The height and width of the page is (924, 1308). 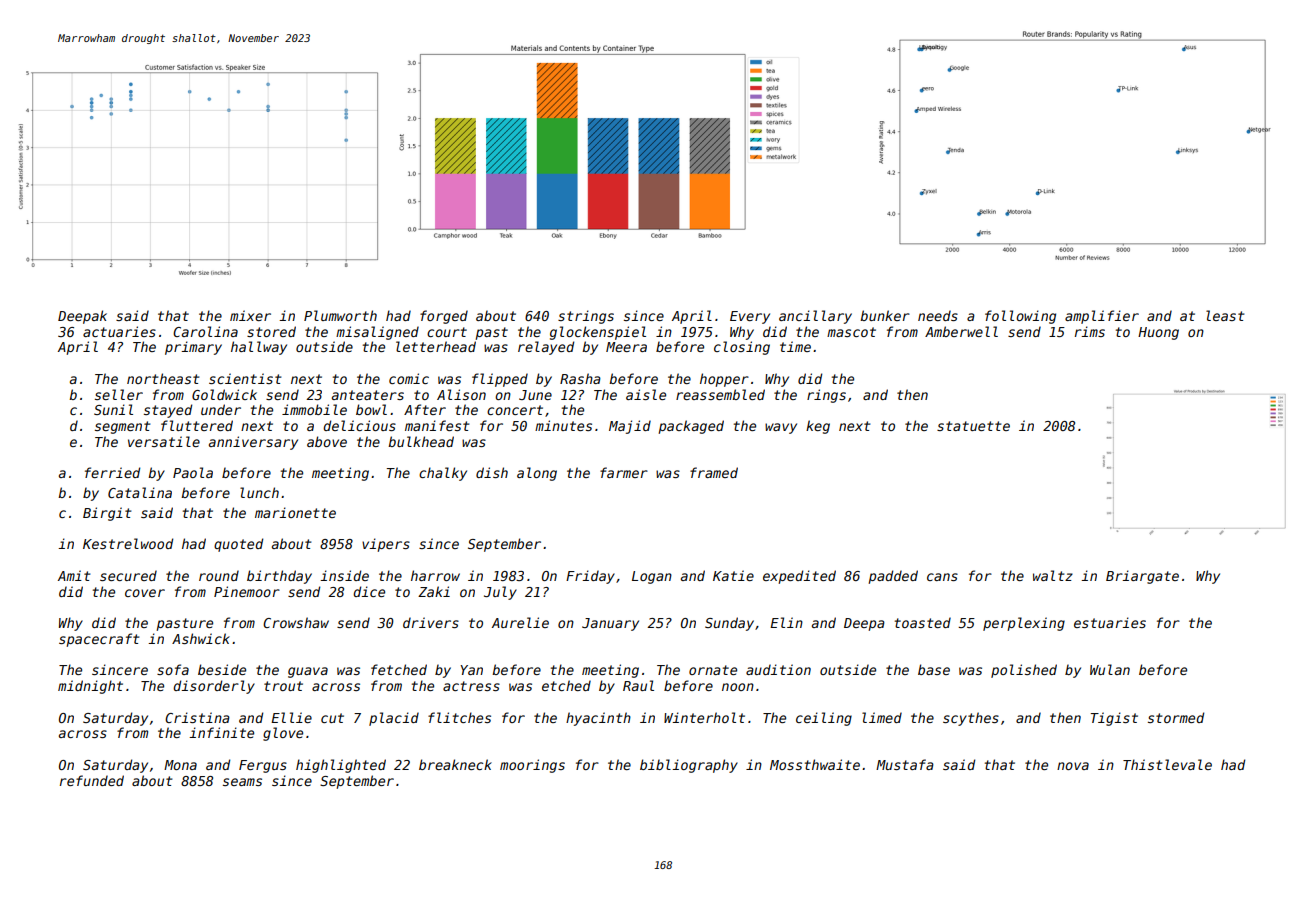 I want to click on statuette, so click(x=973, y=426).
